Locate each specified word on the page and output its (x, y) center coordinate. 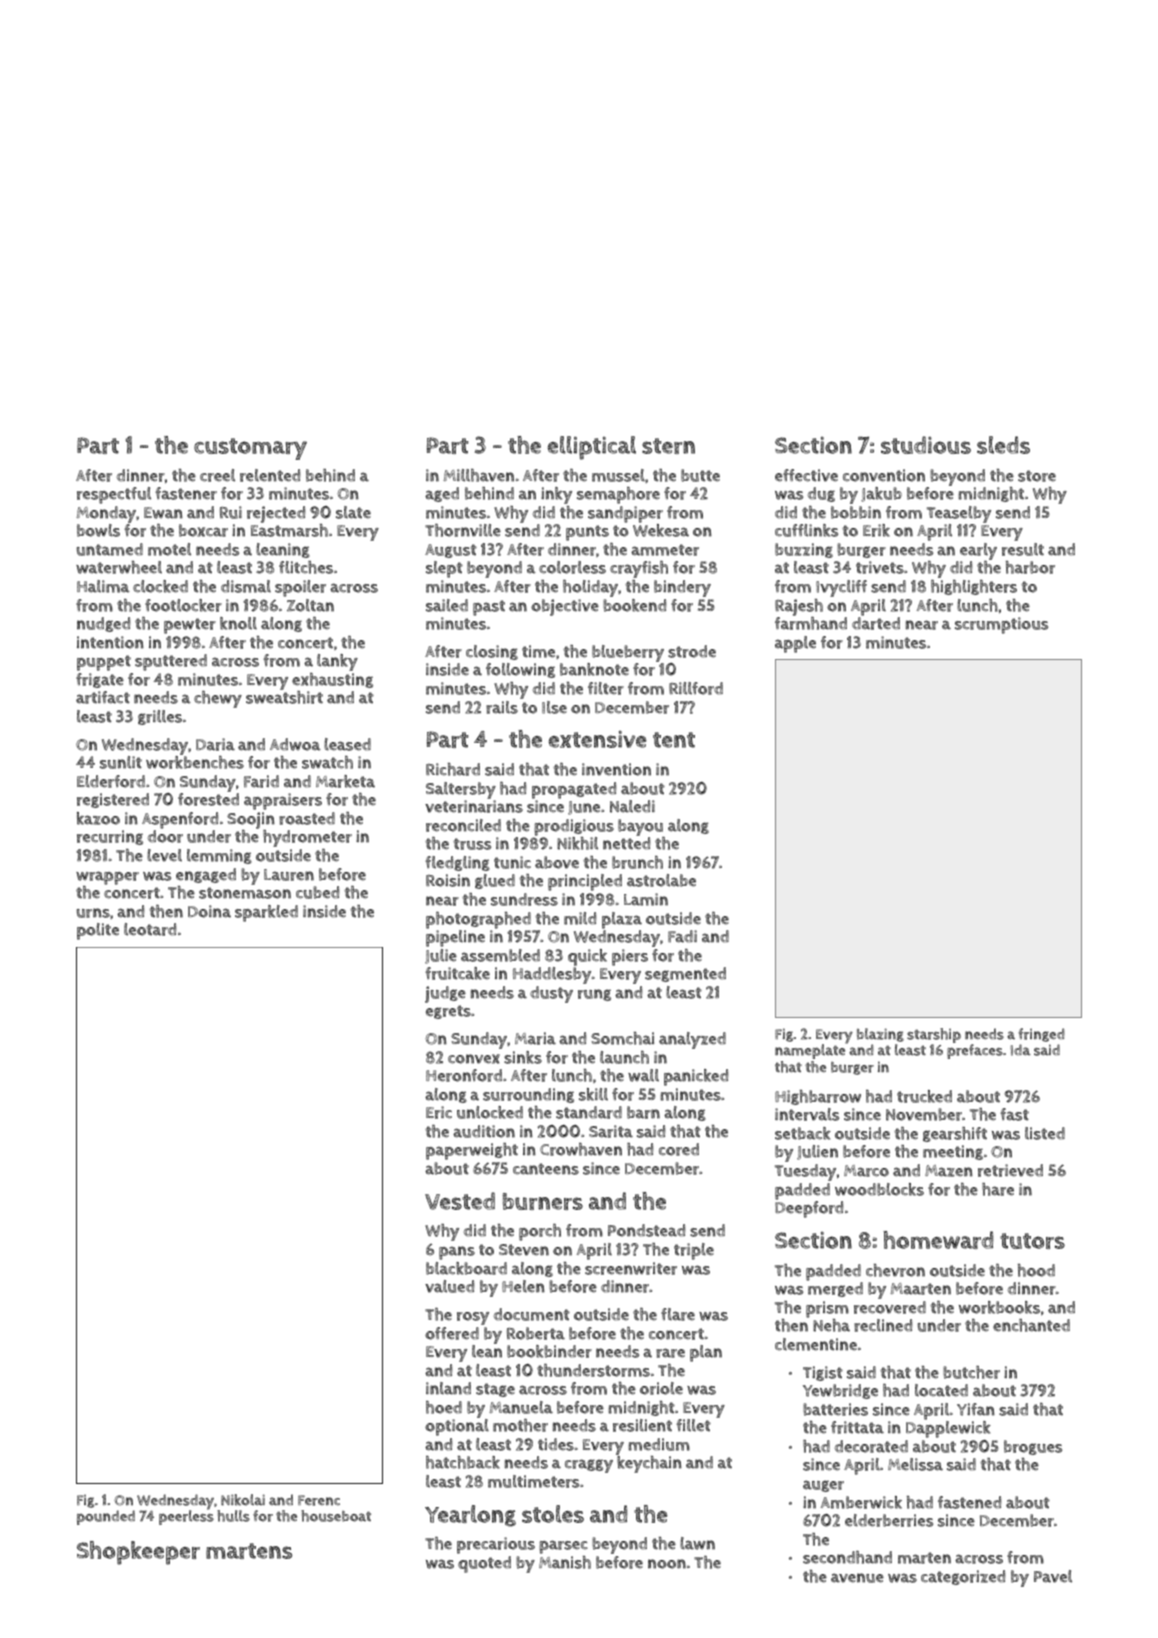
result (1023, 549)
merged (835, 1289)
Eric (439, 1112)
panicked (696, 1077)
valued (449, 1286)
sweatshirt (284, 697)
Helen (523, 1286)
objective (565, 607)
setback (803, 1133)
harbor (1030, 567)
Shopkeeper (138, 1553)
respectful (114, 495)
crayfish (639, 569)
